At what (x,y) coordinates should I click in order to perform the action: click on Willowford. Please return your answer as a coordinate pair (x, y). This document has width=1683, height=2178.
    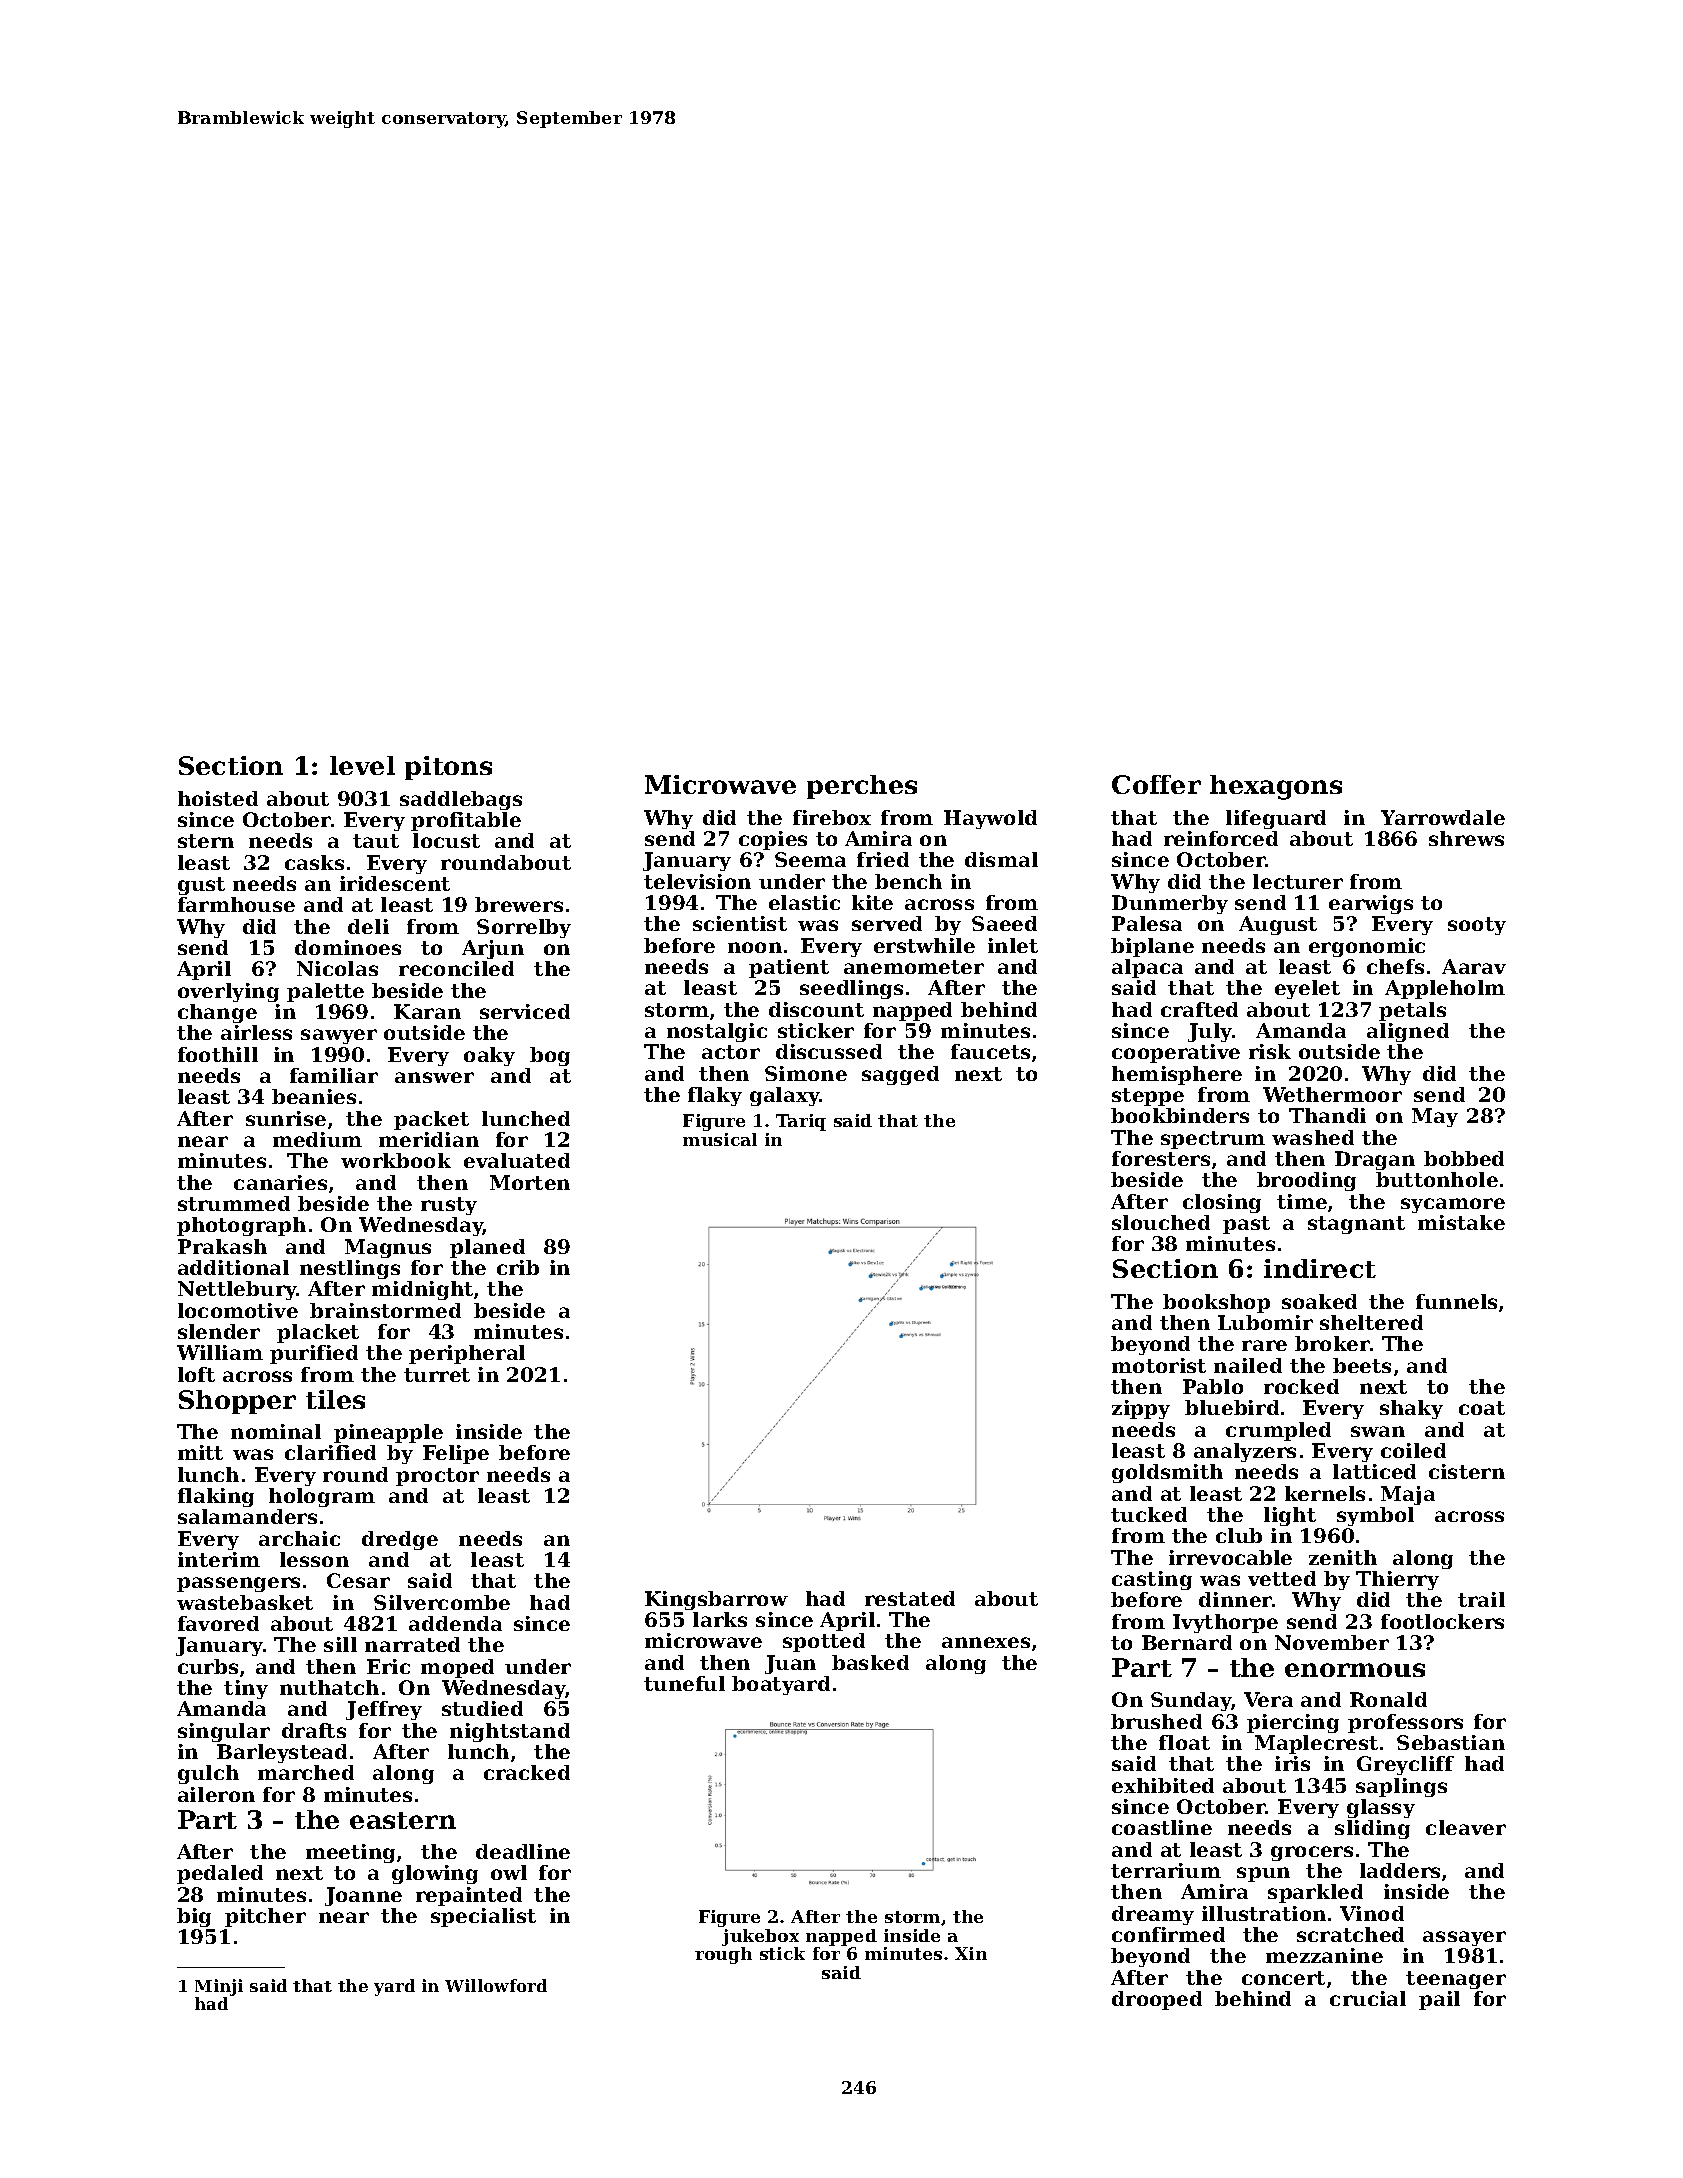
    Looking at the image, I should click on (496, 1985).
